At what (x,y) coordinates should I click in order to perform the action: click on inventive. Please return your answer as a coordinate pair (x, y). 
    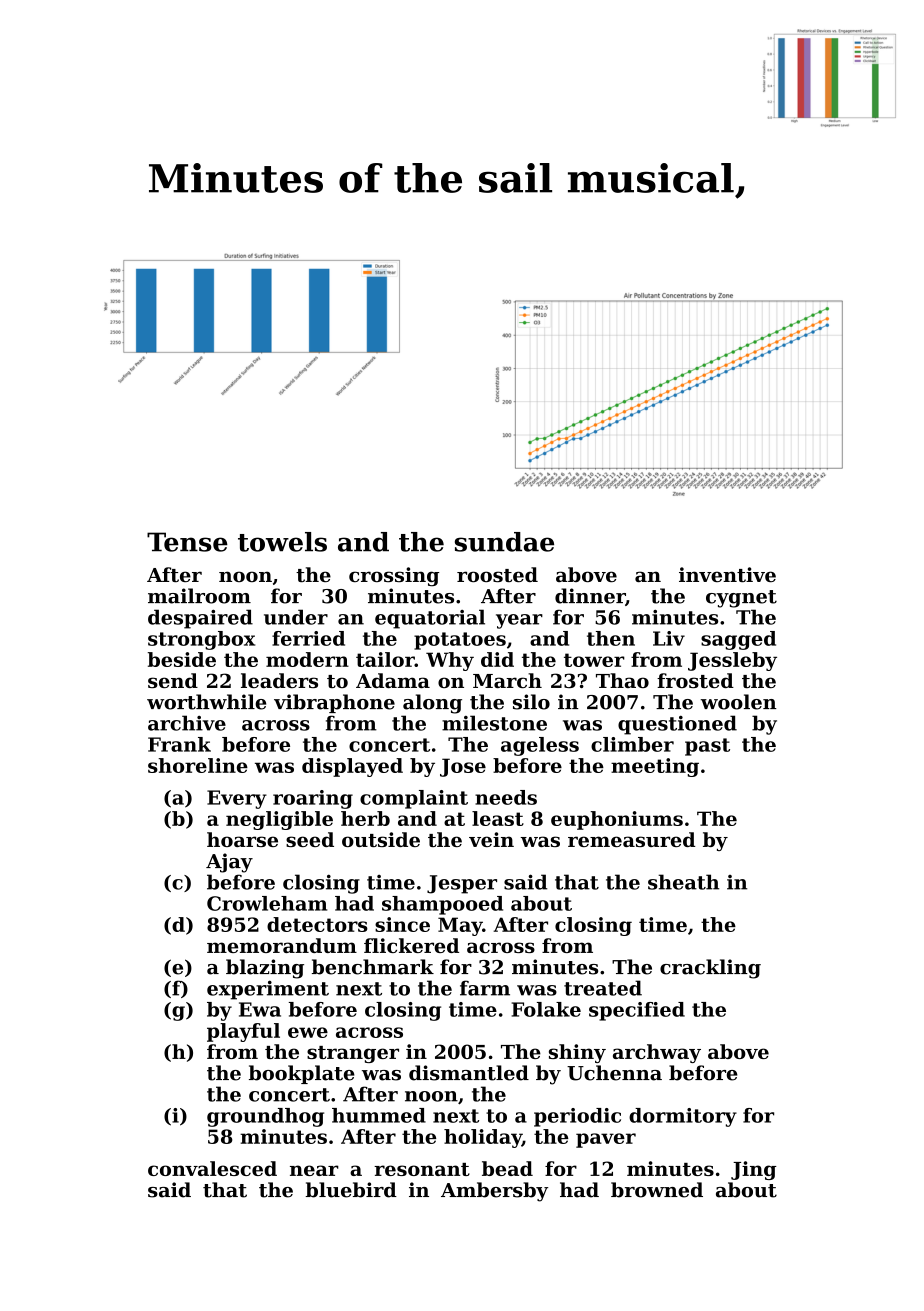
    Looking at the image, I should click on (727, 574).
